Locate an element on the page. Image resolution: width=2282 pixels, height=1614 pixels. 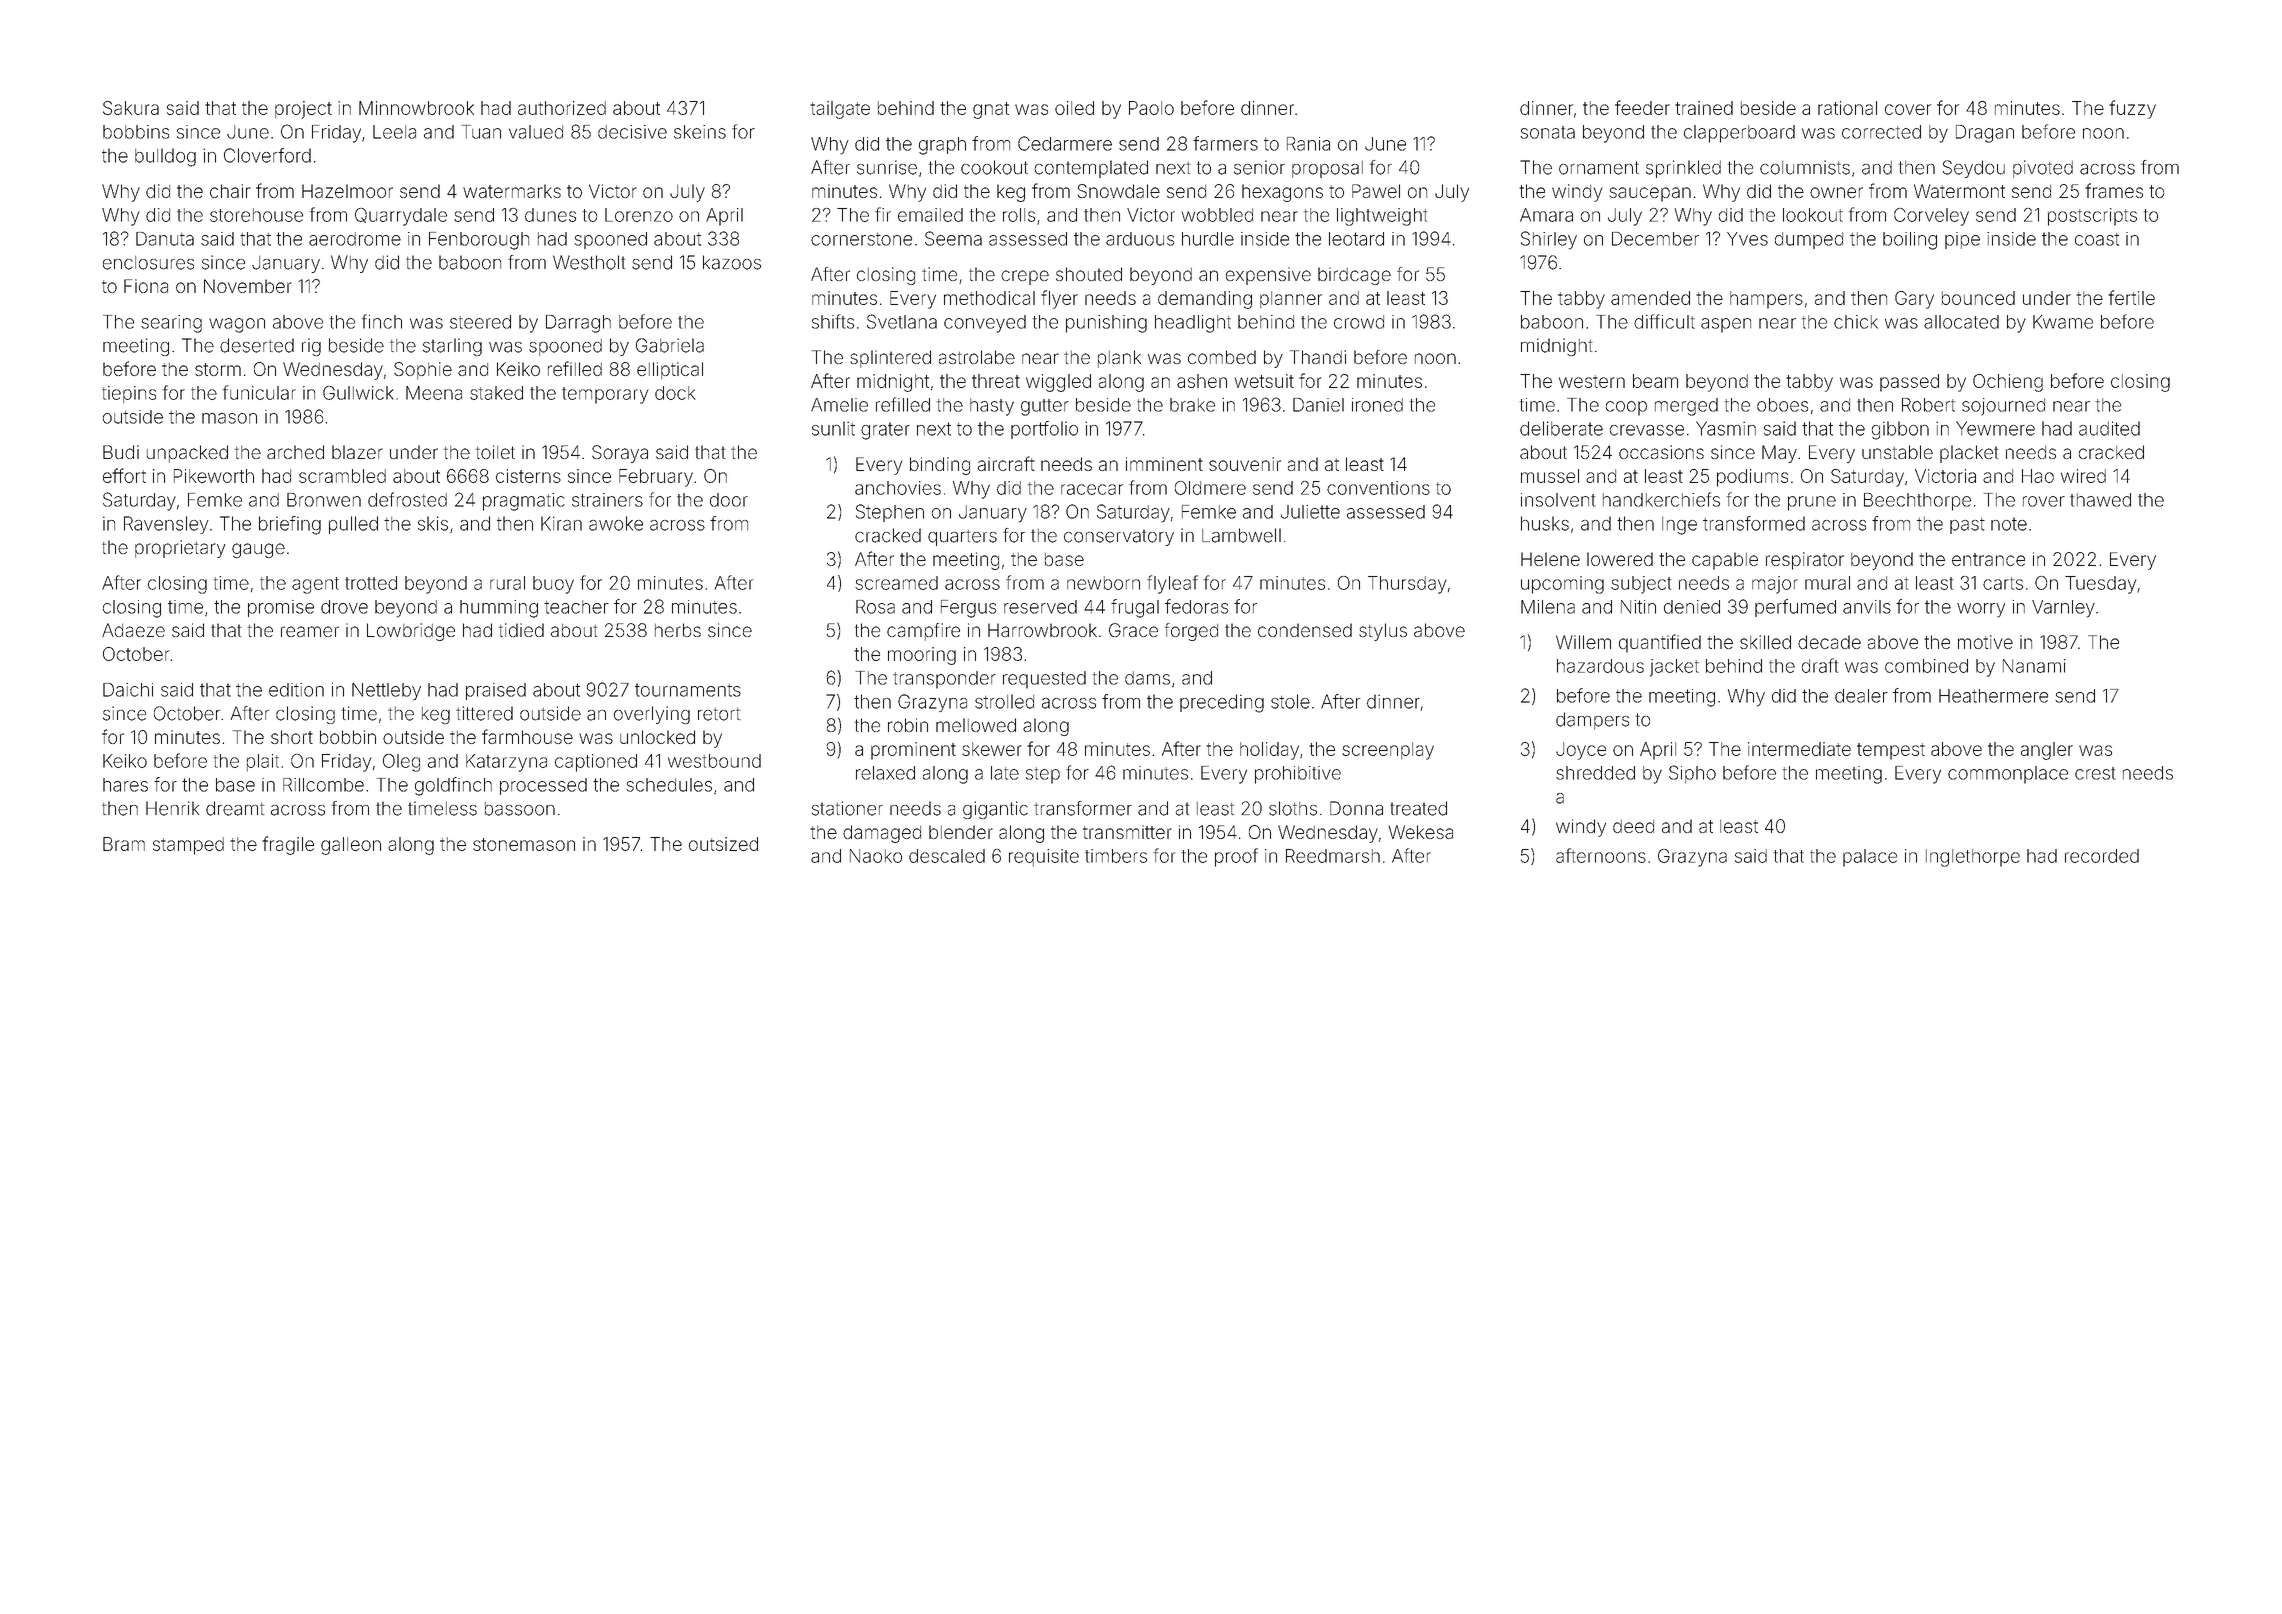
quarters is located at coordinates (962, 538).
